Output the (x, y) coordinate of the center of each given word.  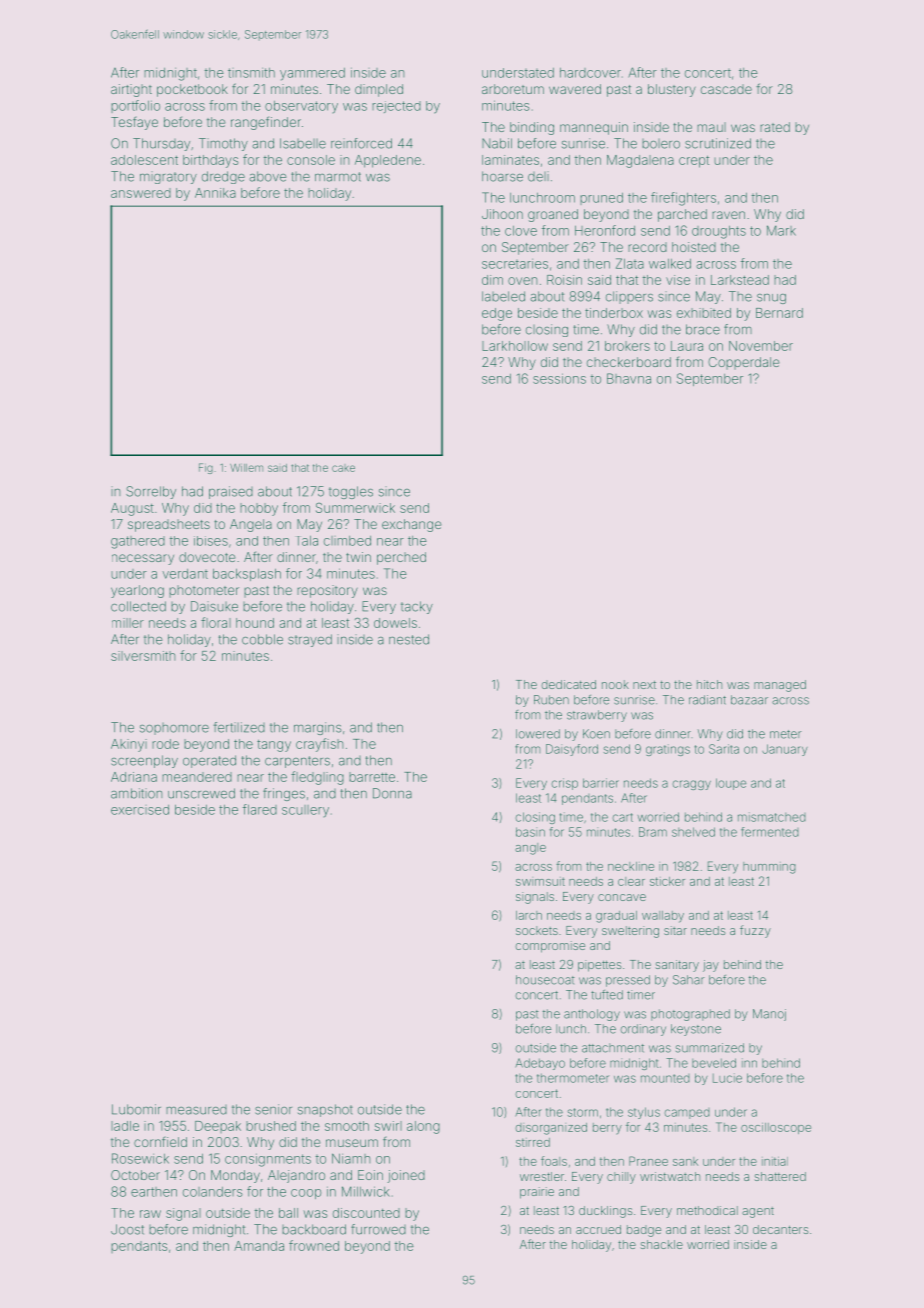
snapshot (325, 1110)
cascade (726, 89)
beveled (714, 1063)
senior (273, 1109)
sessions (559, 378)
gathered (138, 542)
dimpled (379, 90)
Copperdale (744, 363)
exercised (140, 810)
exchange (412, 525)
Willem (246, 468)
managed (780, 686)
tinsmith (251, 73)
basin (530, 832)
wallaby (663, 917)
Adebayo (540, 1064)
